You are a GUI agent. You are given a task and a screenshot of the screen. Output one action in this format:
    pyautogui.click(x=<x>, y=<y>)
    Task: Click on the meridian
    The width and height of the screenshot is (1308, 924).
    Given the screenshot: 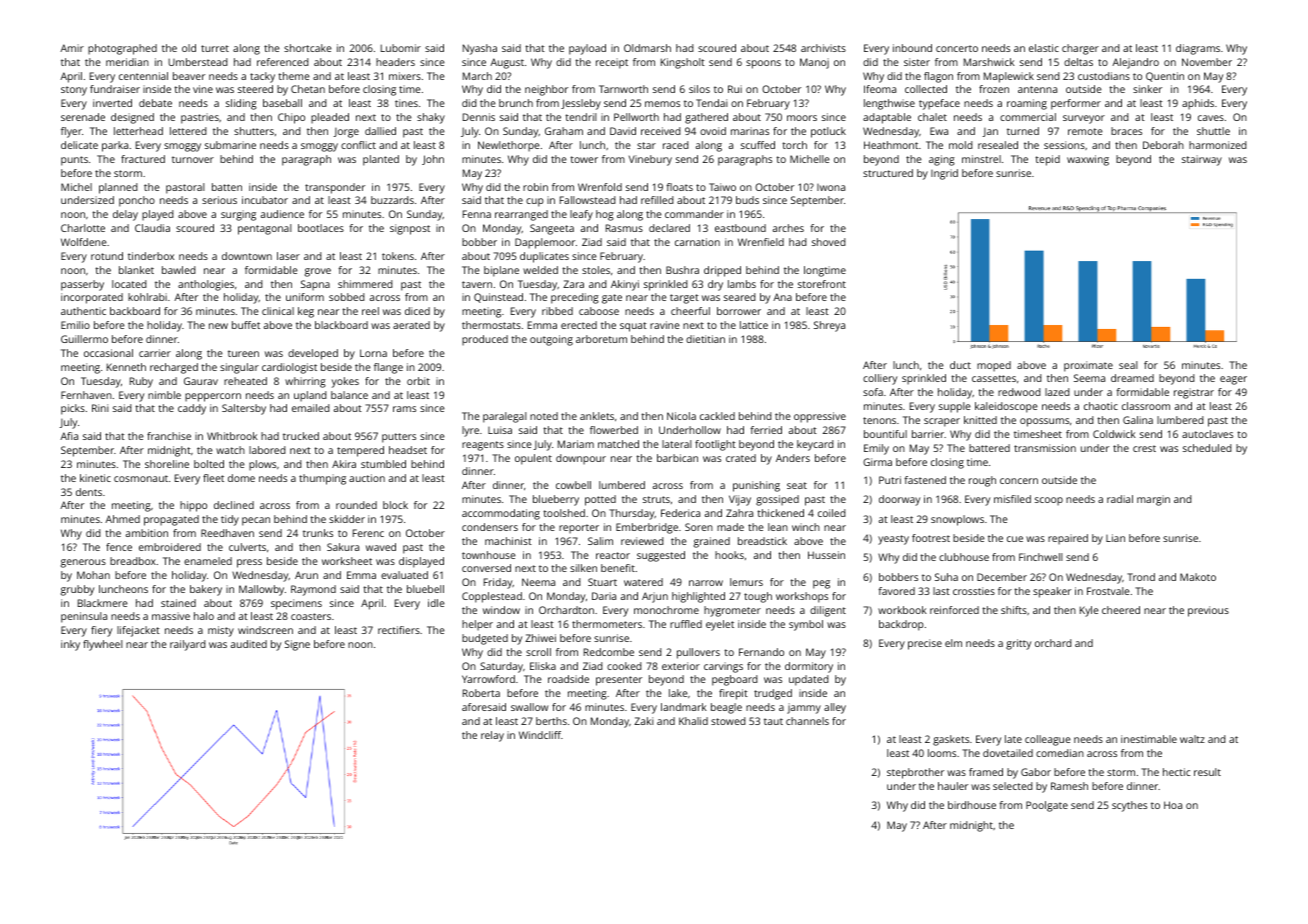 What is the action you would take?
    pyautogui.click(x=127, y=62)
